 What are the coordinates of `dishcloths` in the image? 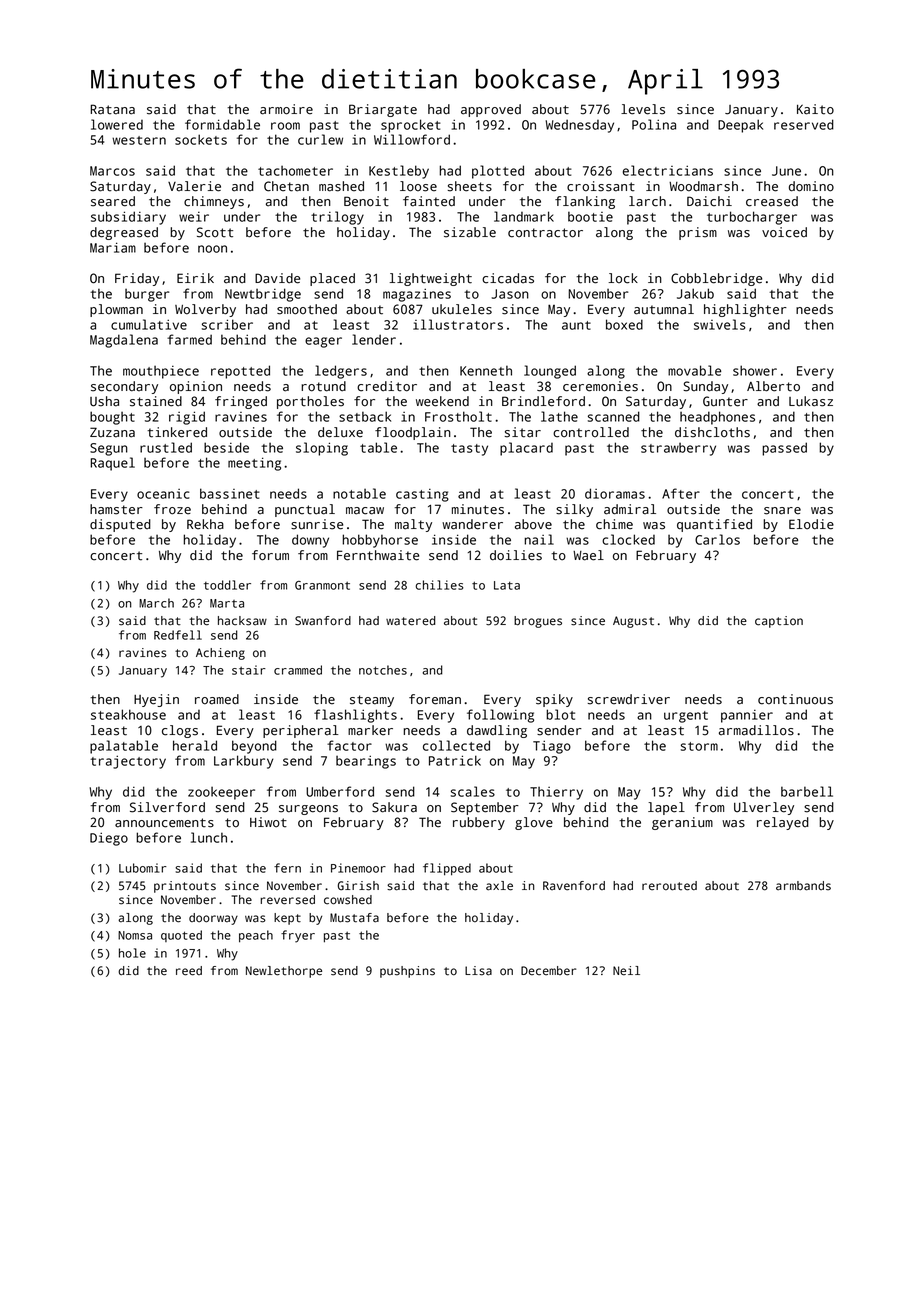 It's located at (712, 432).
